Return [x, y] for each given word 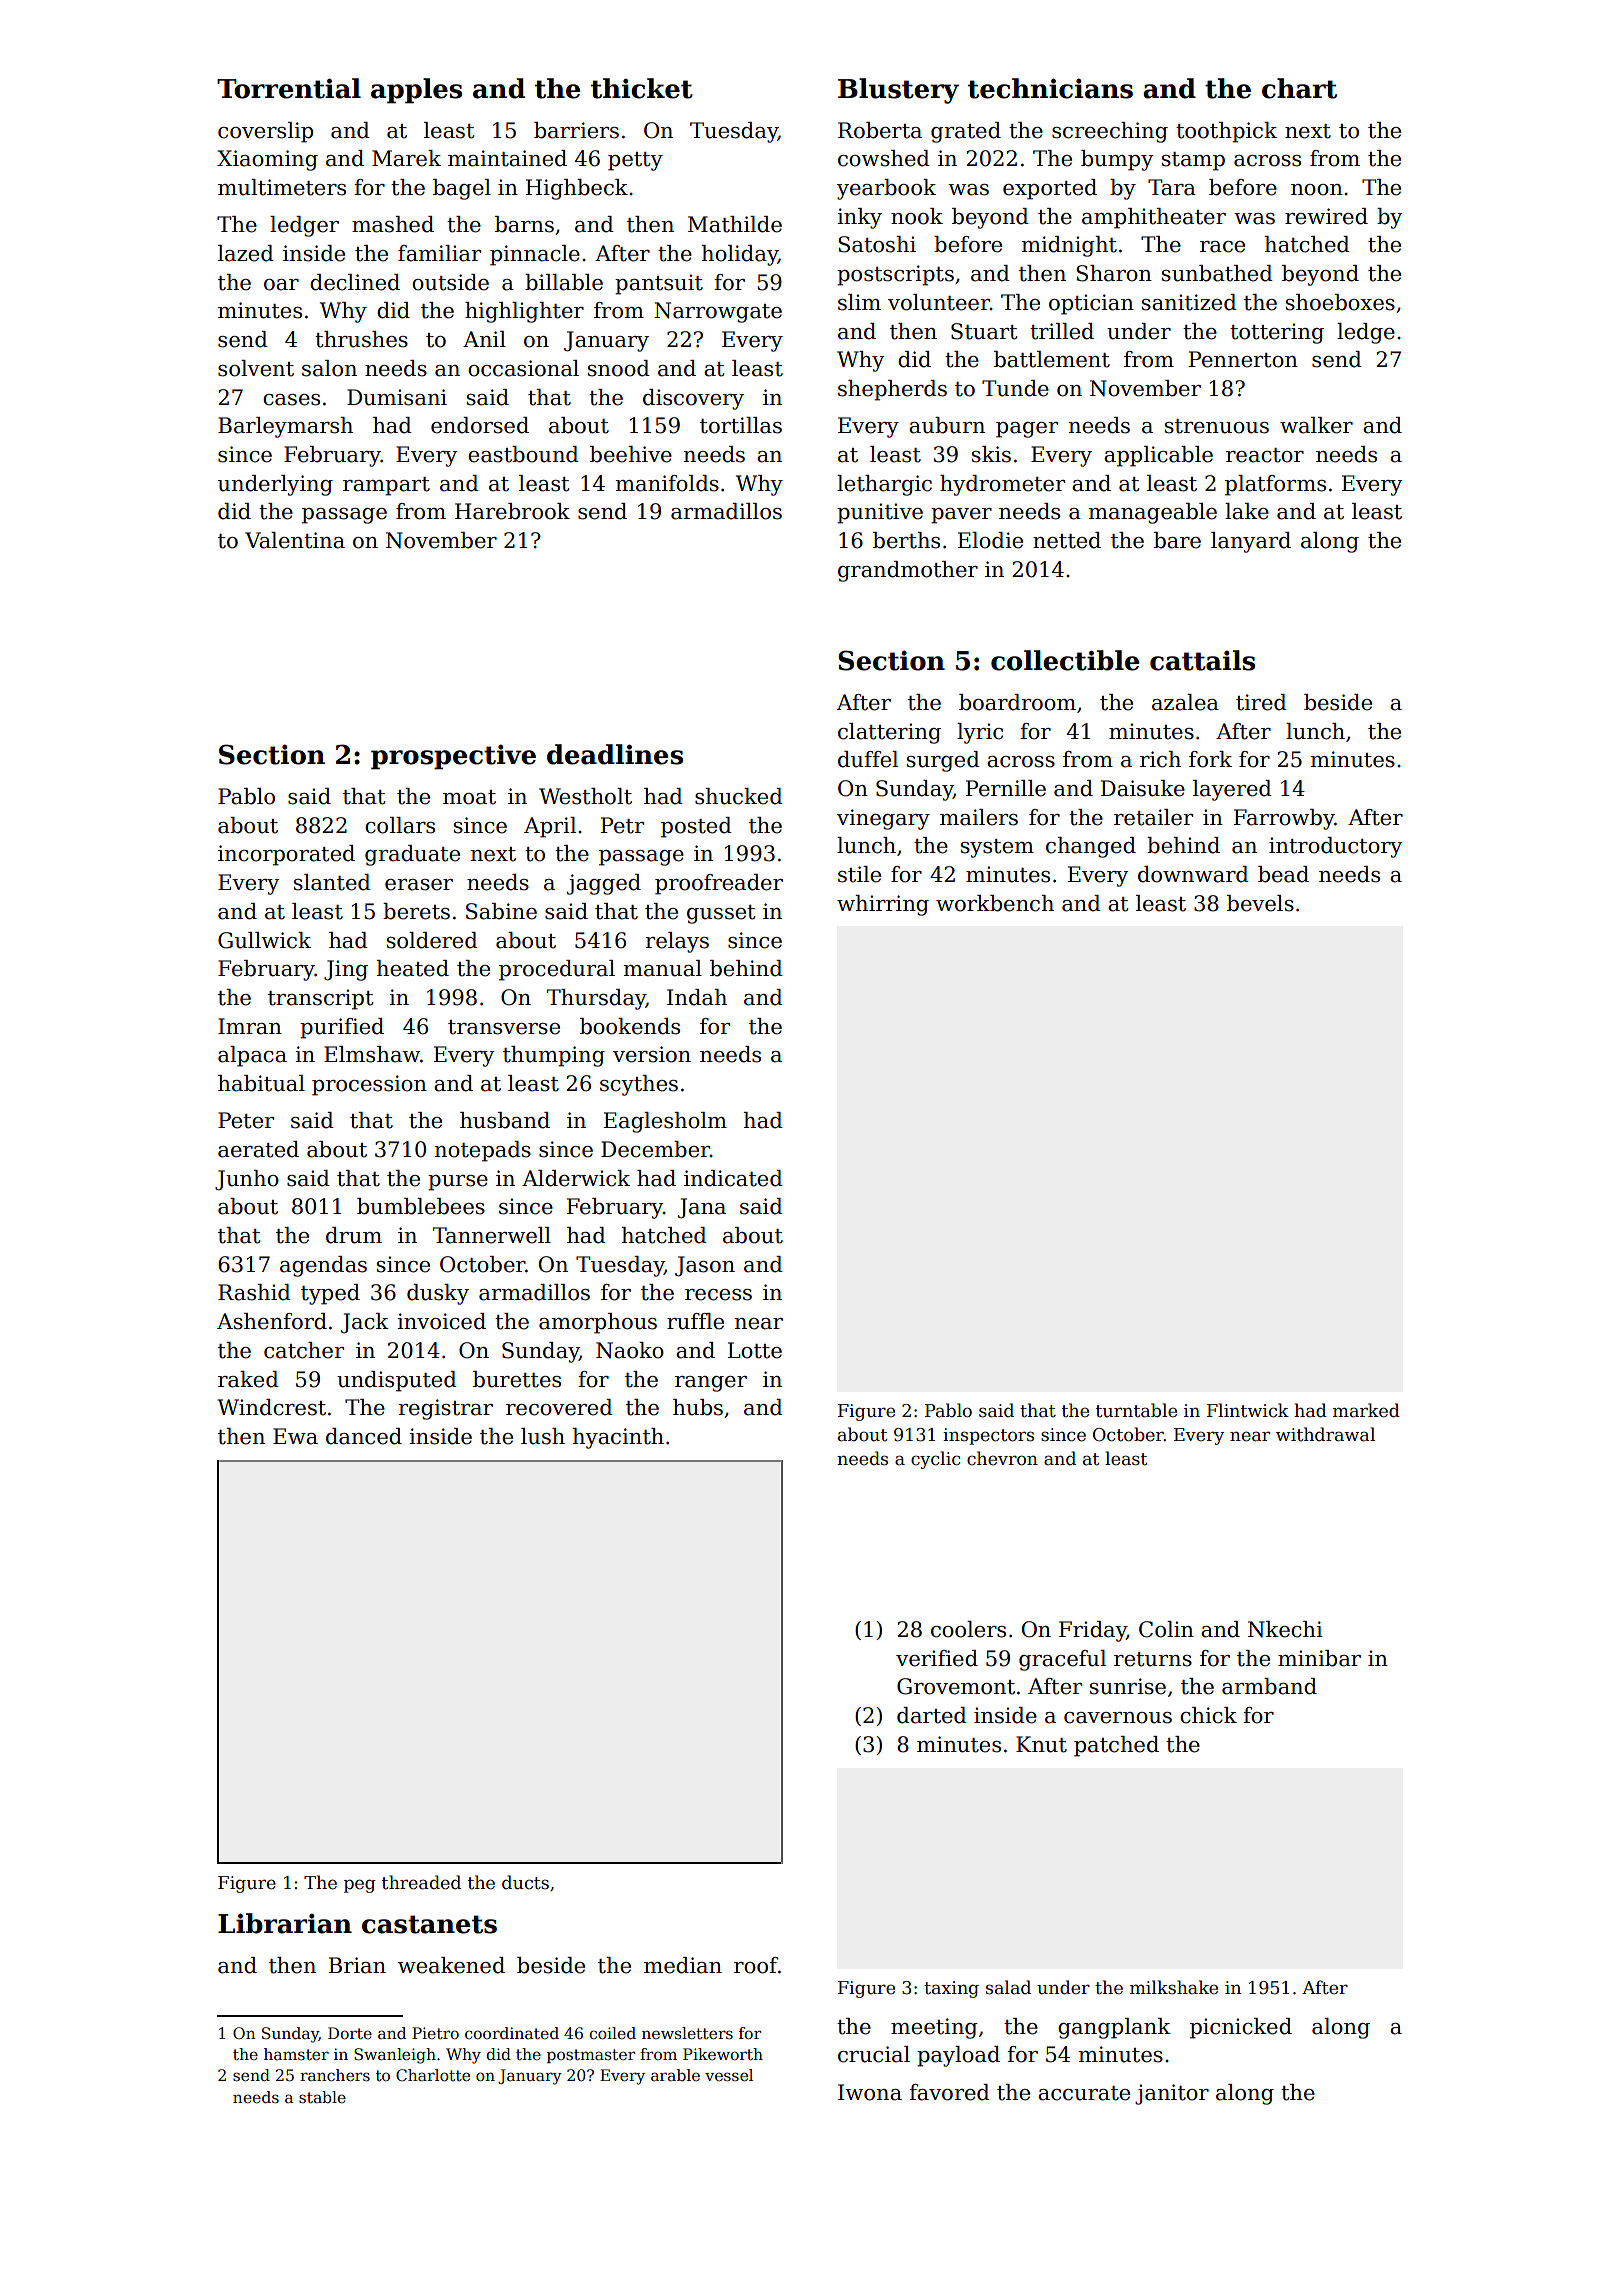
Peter [246, 1120]
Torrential [289, 88]
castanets [429, 1924]
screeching [1110, 132]
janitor [1172, 2094]
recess [718, 1295]
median [683, 1965]
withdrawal [1325, 1434]
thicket [642, 88]
